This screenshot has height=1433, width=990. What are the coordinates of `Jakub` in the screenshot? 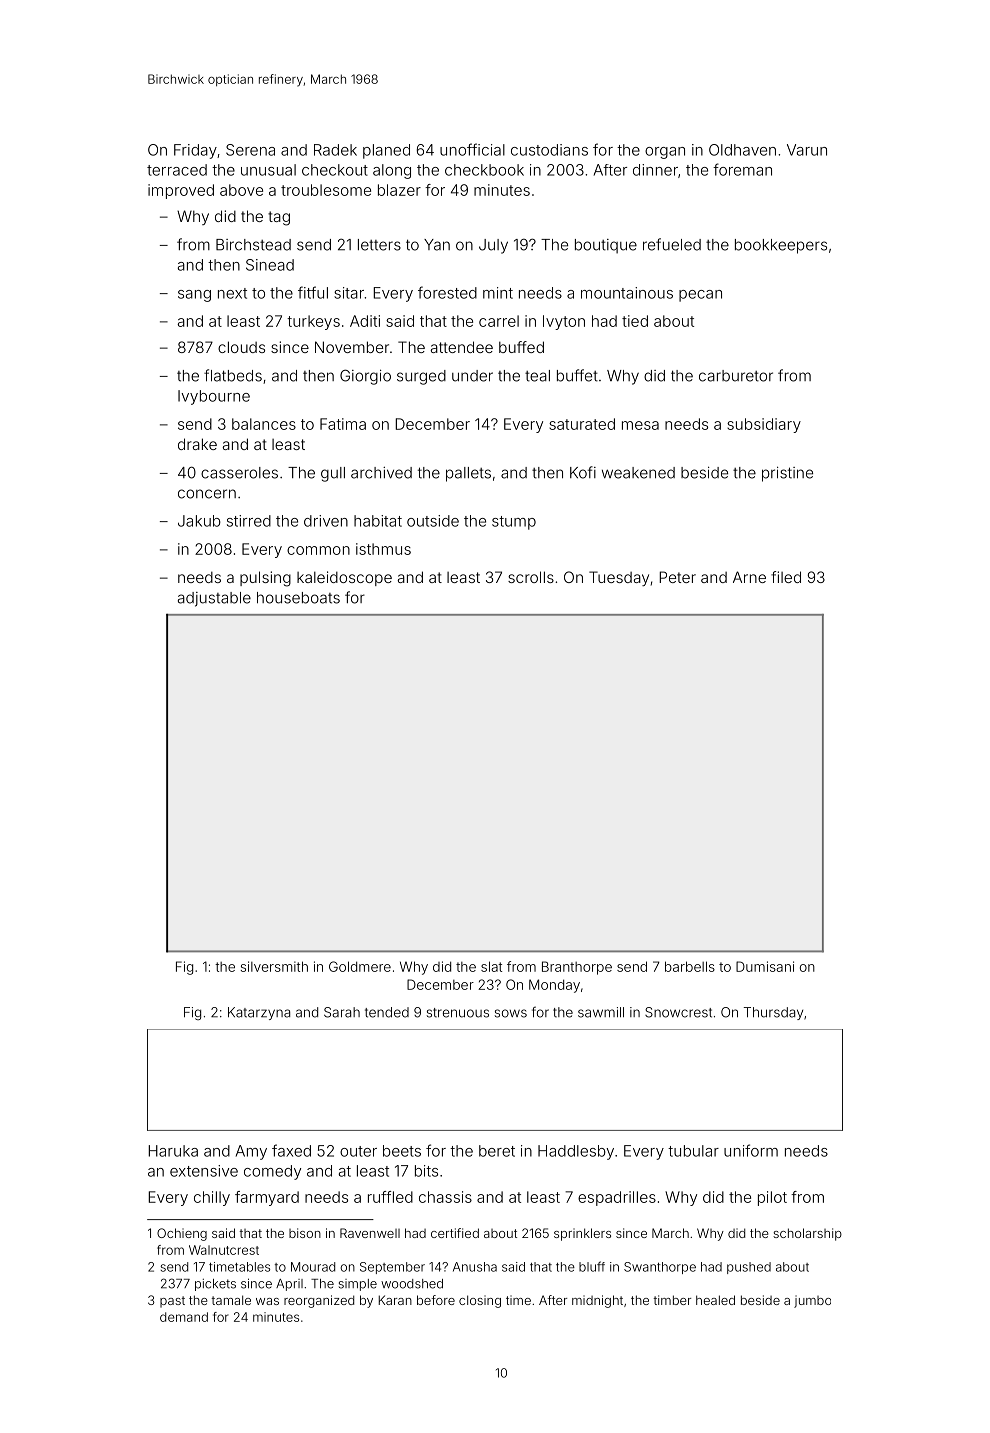 It's located at (199, 521).
